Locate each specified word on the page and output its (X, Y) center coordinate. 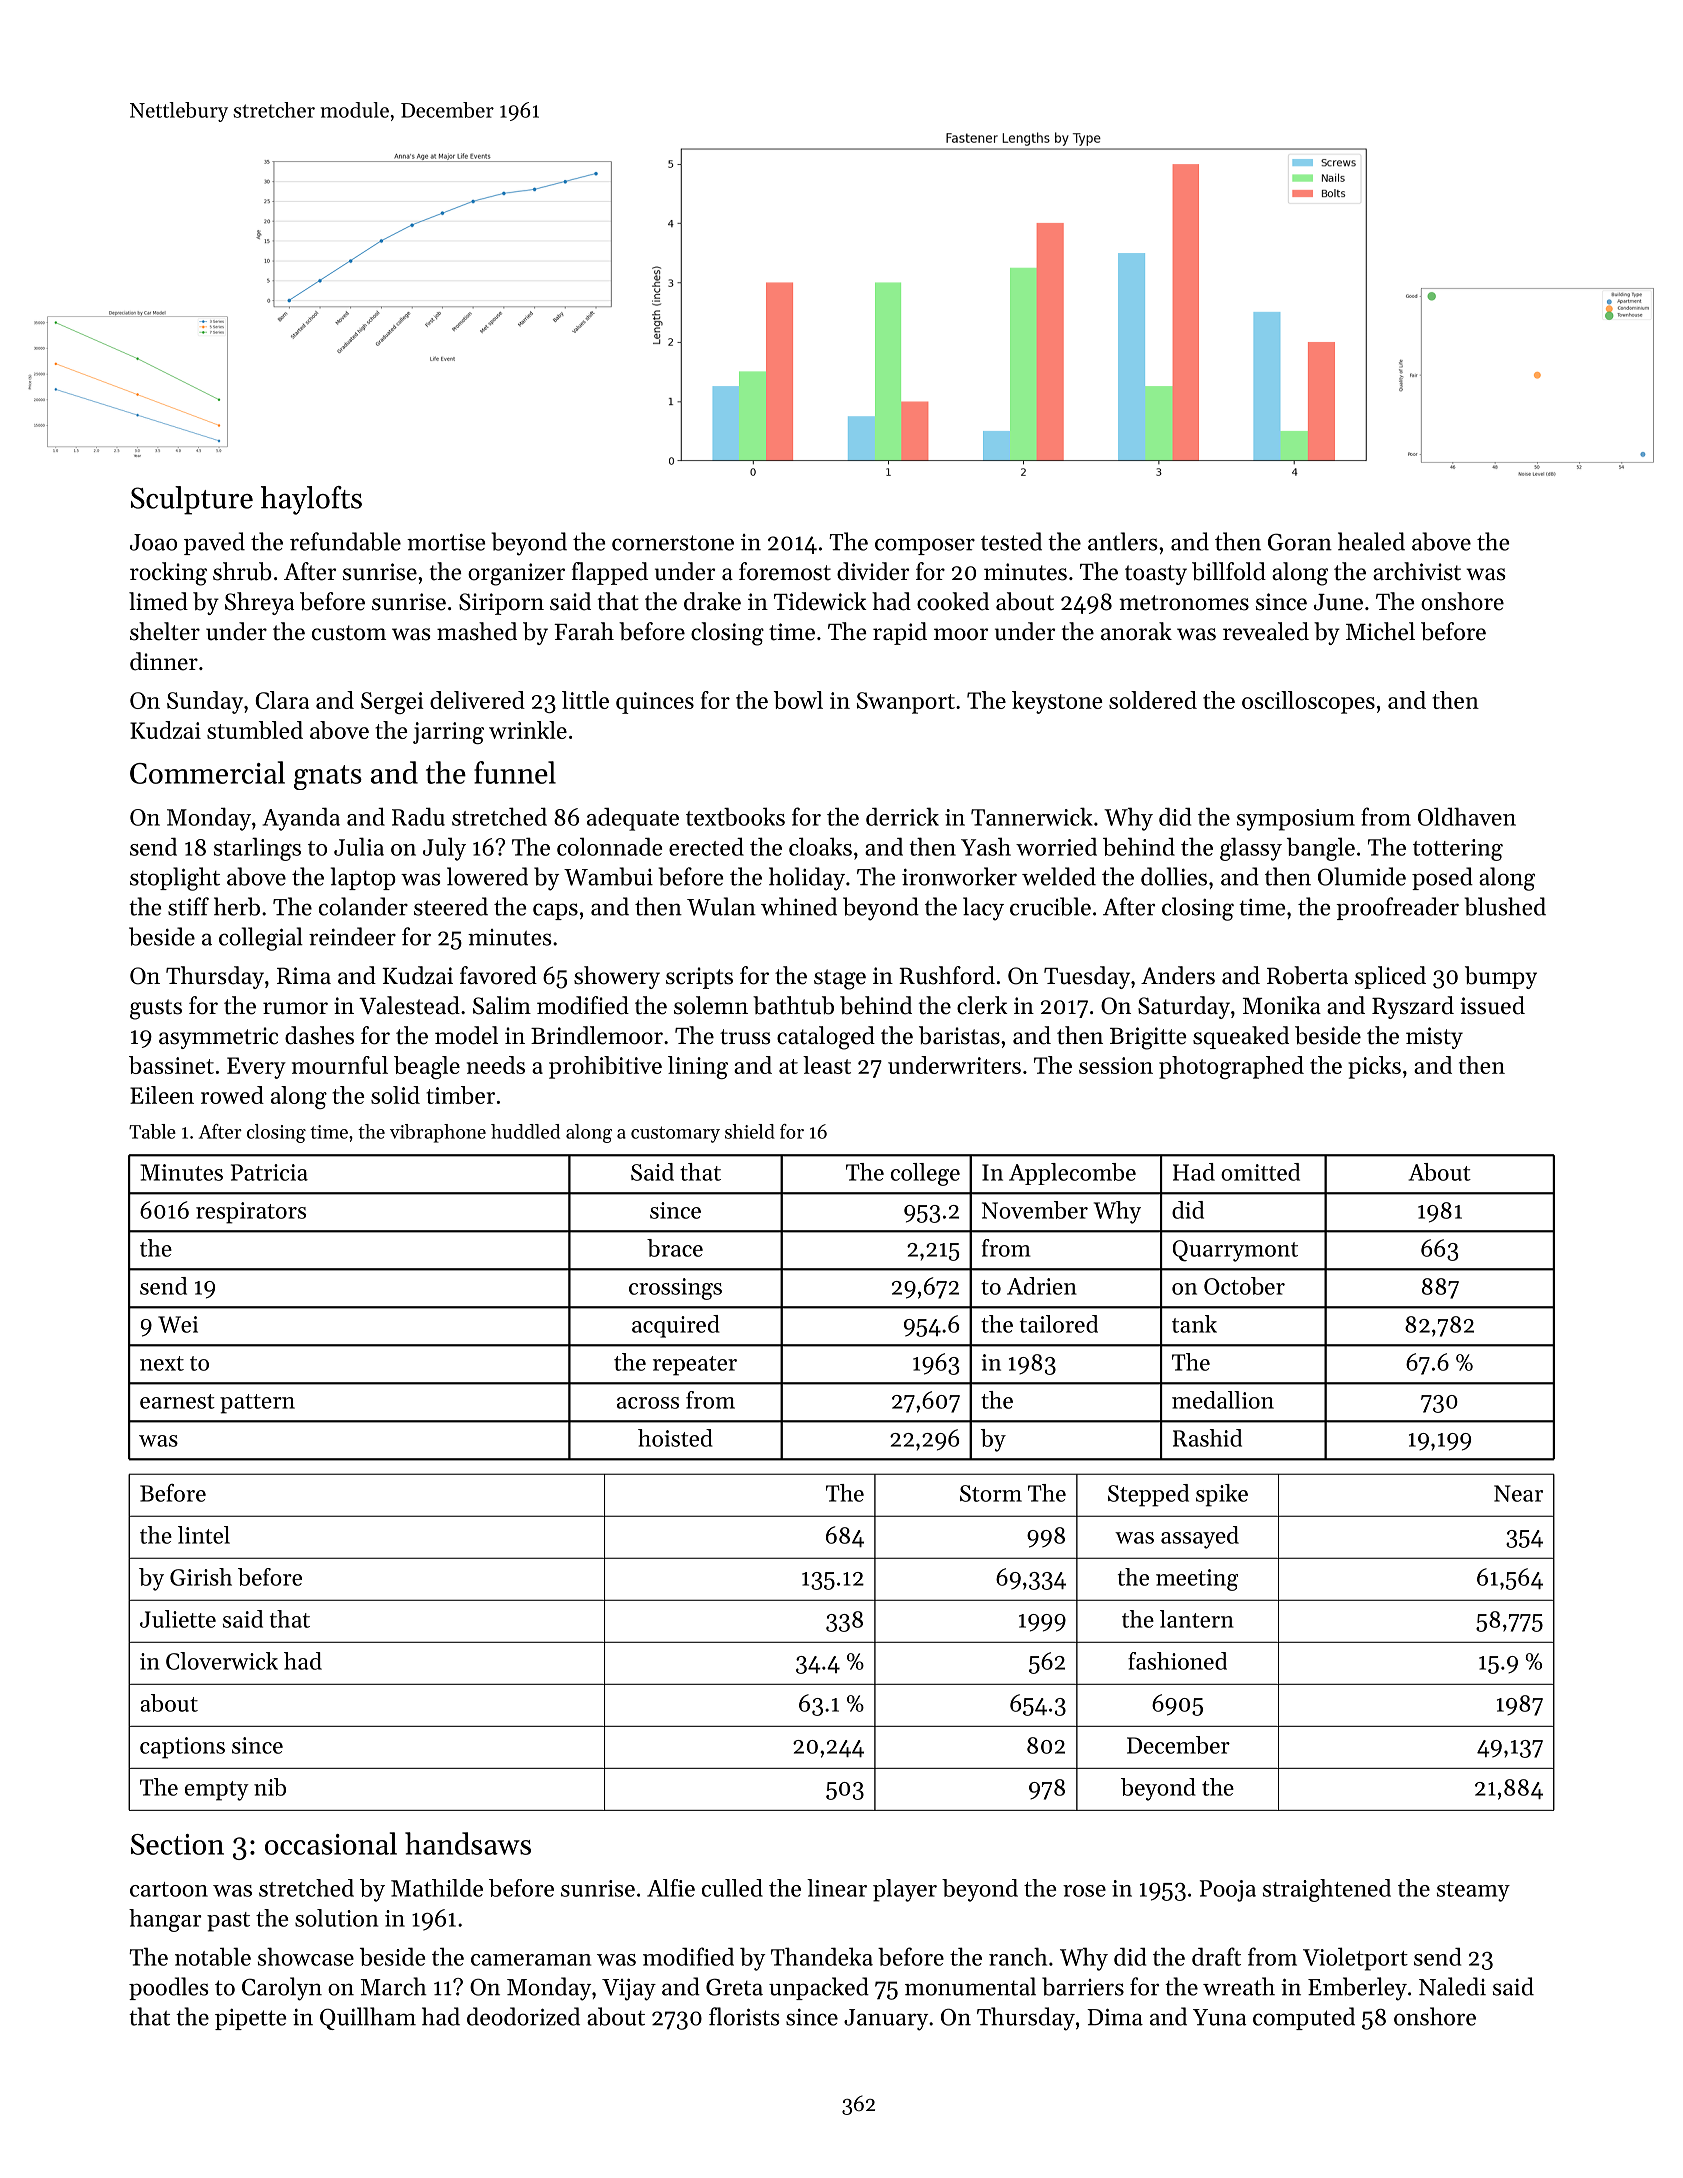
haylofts (311, 500)
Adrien (1042, 1286)
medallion (1223, 1400)
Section (177, 1844)
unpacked (819, 1988)
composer (925, 546)
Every (256, 1068)
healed (1371, 541)
